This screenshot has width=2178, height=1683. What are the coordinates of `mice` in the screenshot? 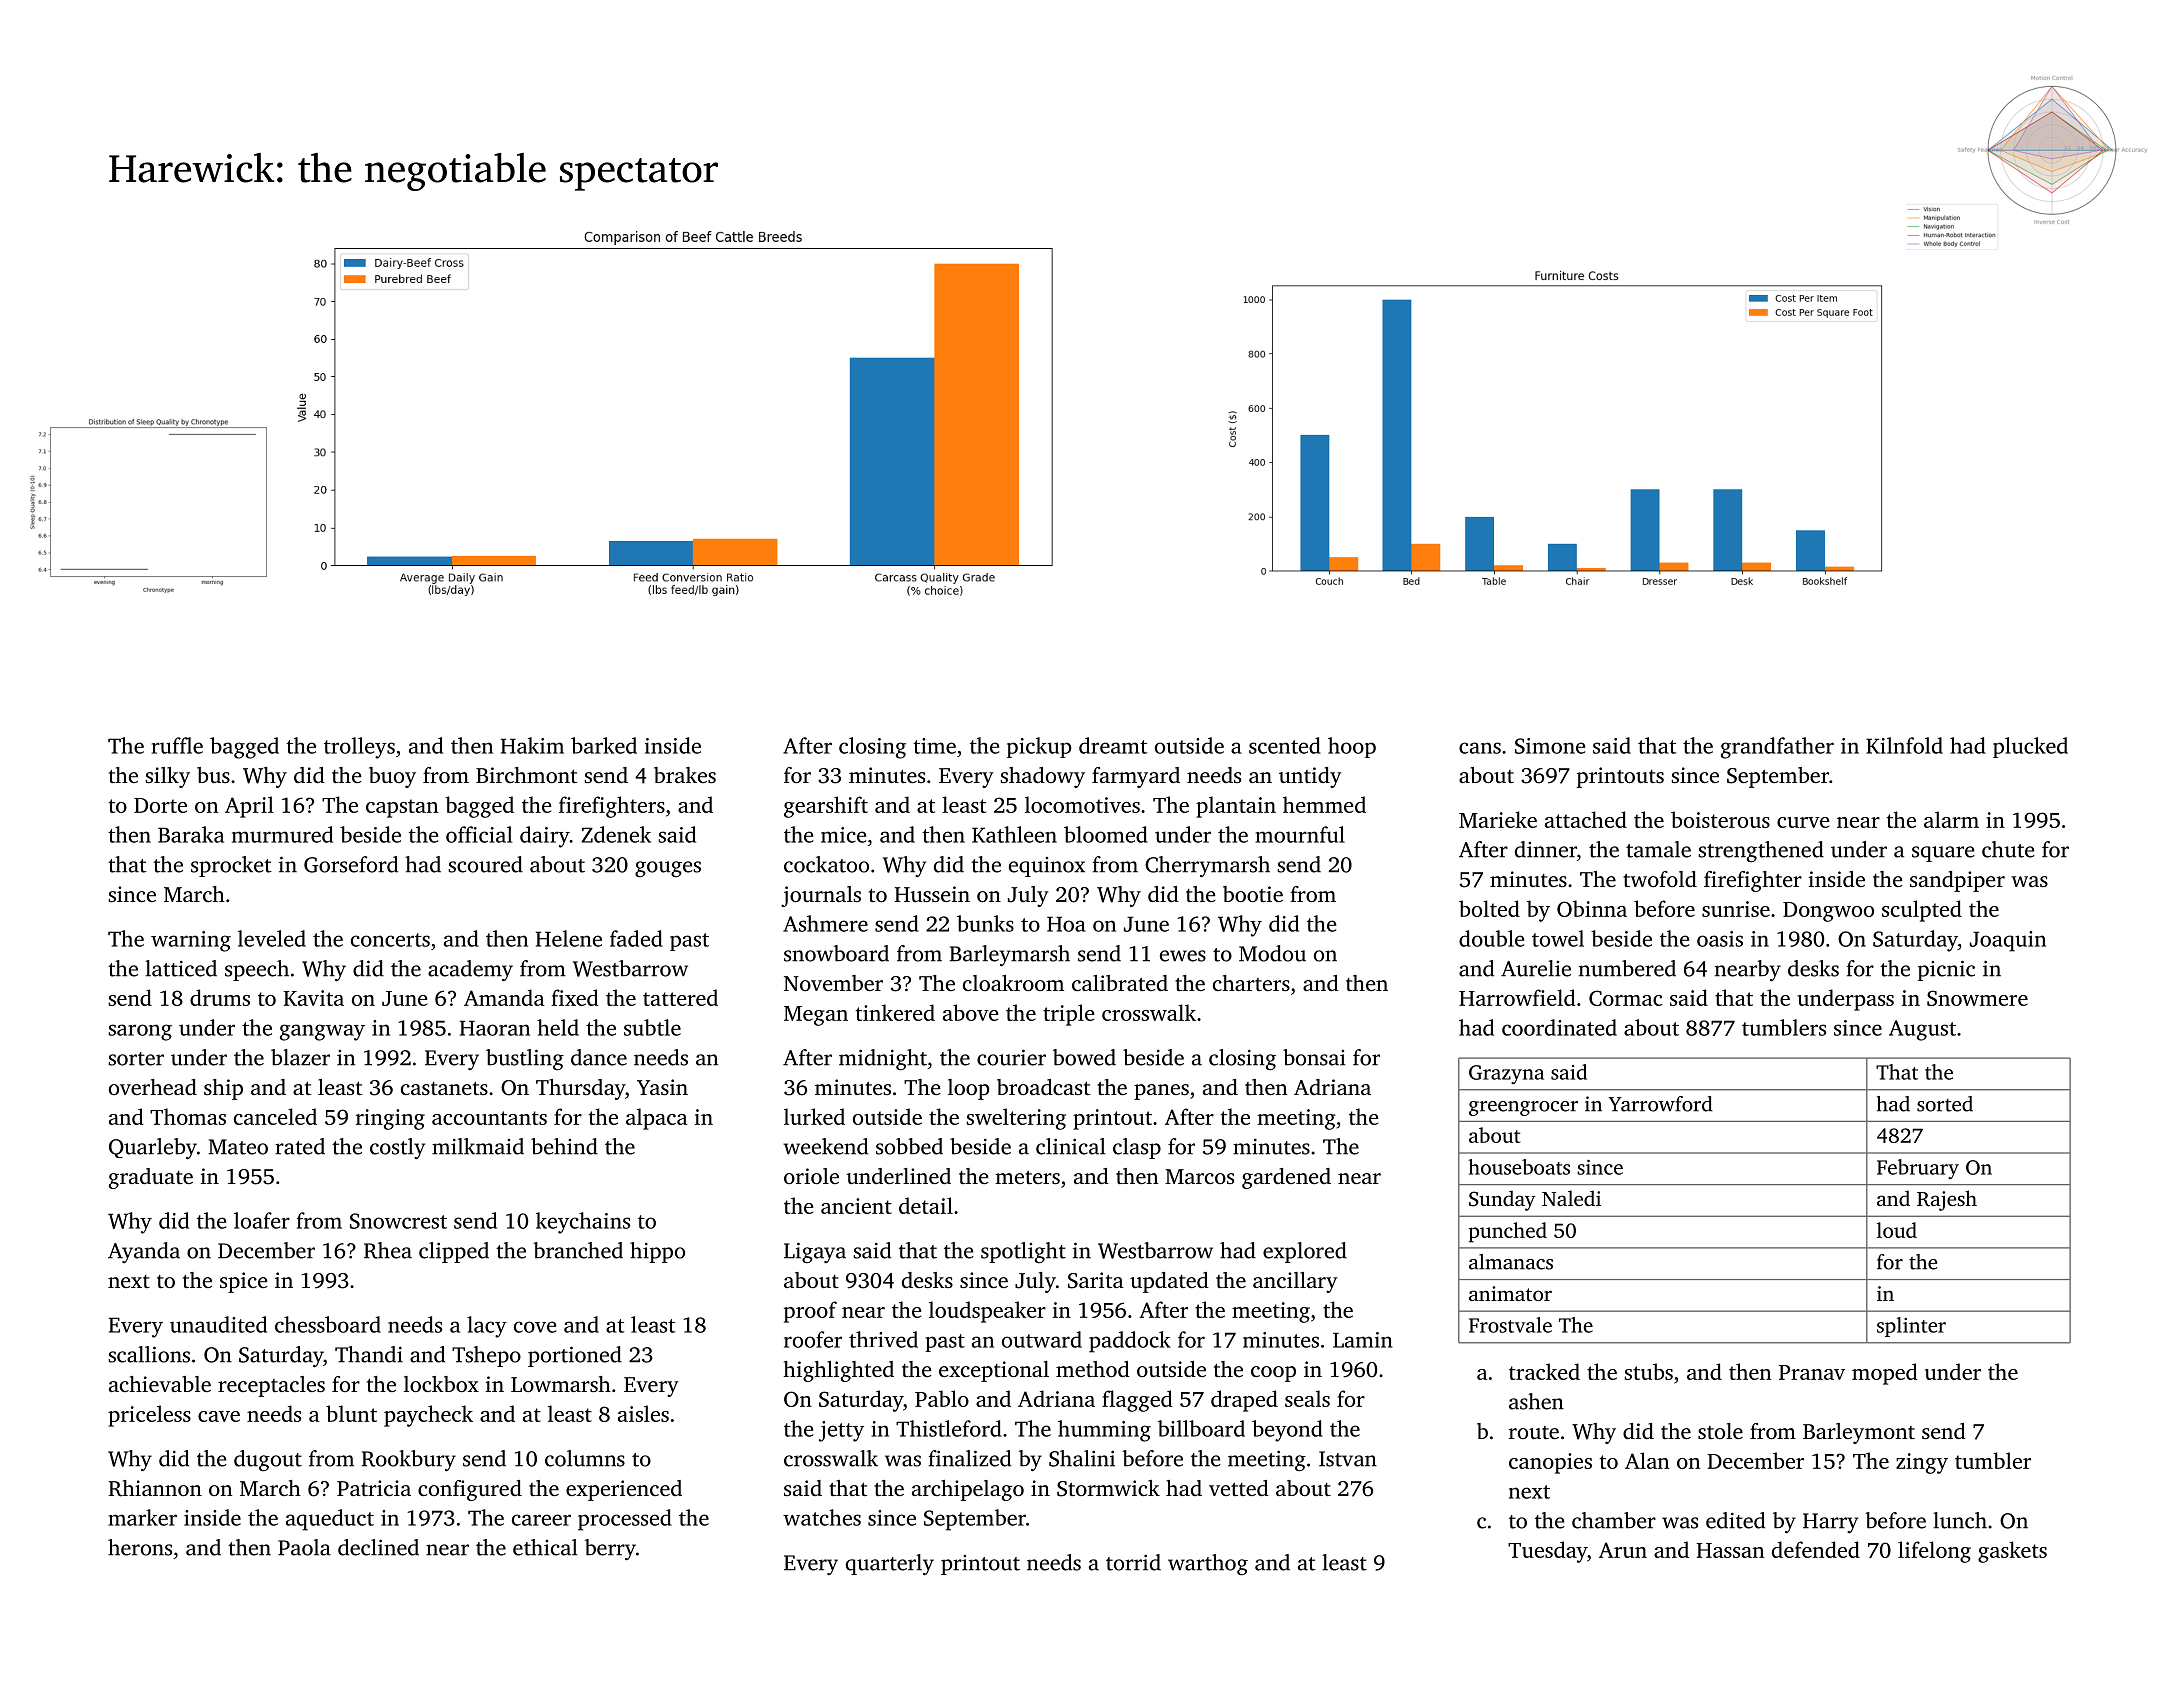 It's located at (843, 835).
